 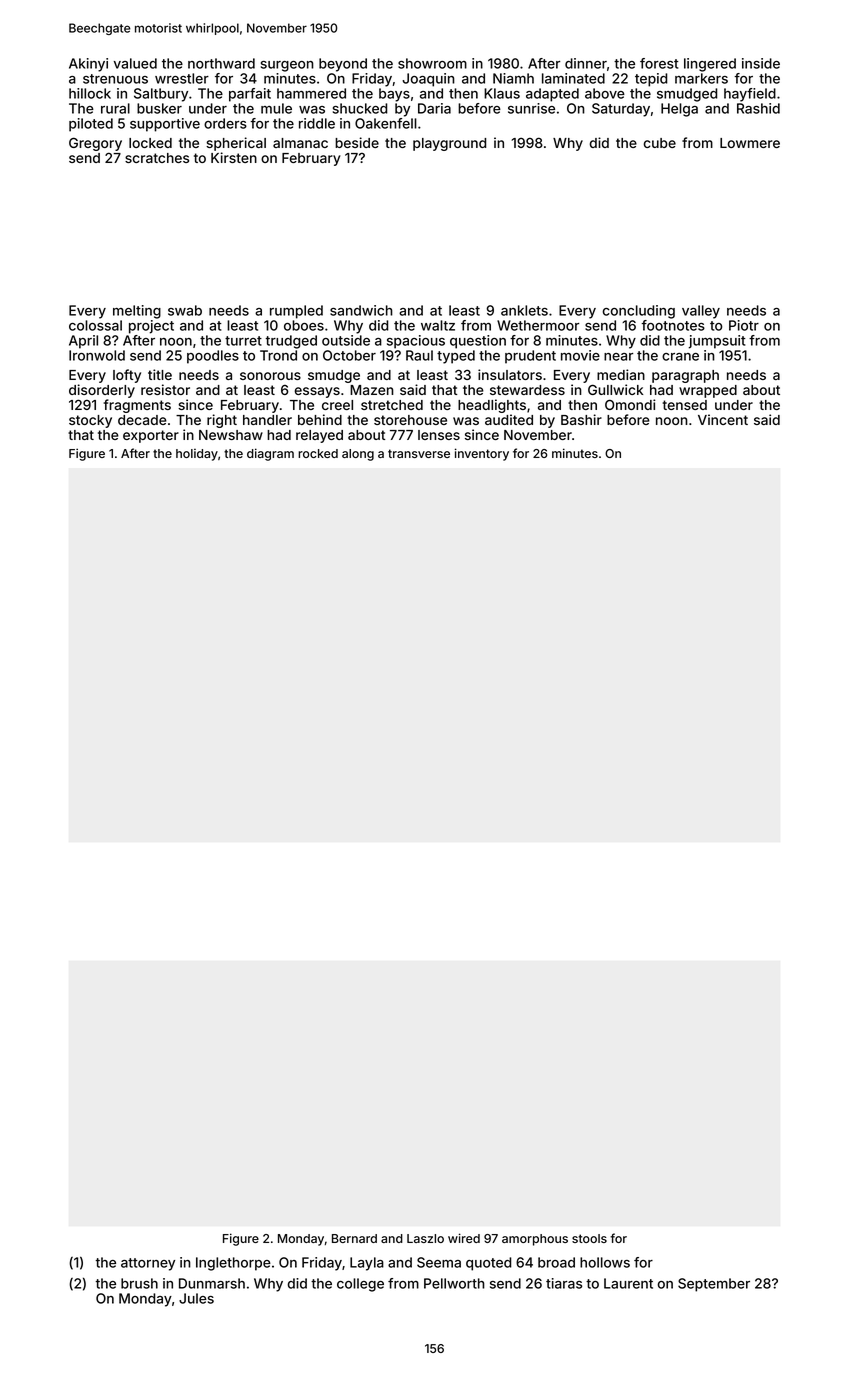 What do you see at coordinates (432, 63) in the image?
I see `showroom` at bounding box center [432, 63].
